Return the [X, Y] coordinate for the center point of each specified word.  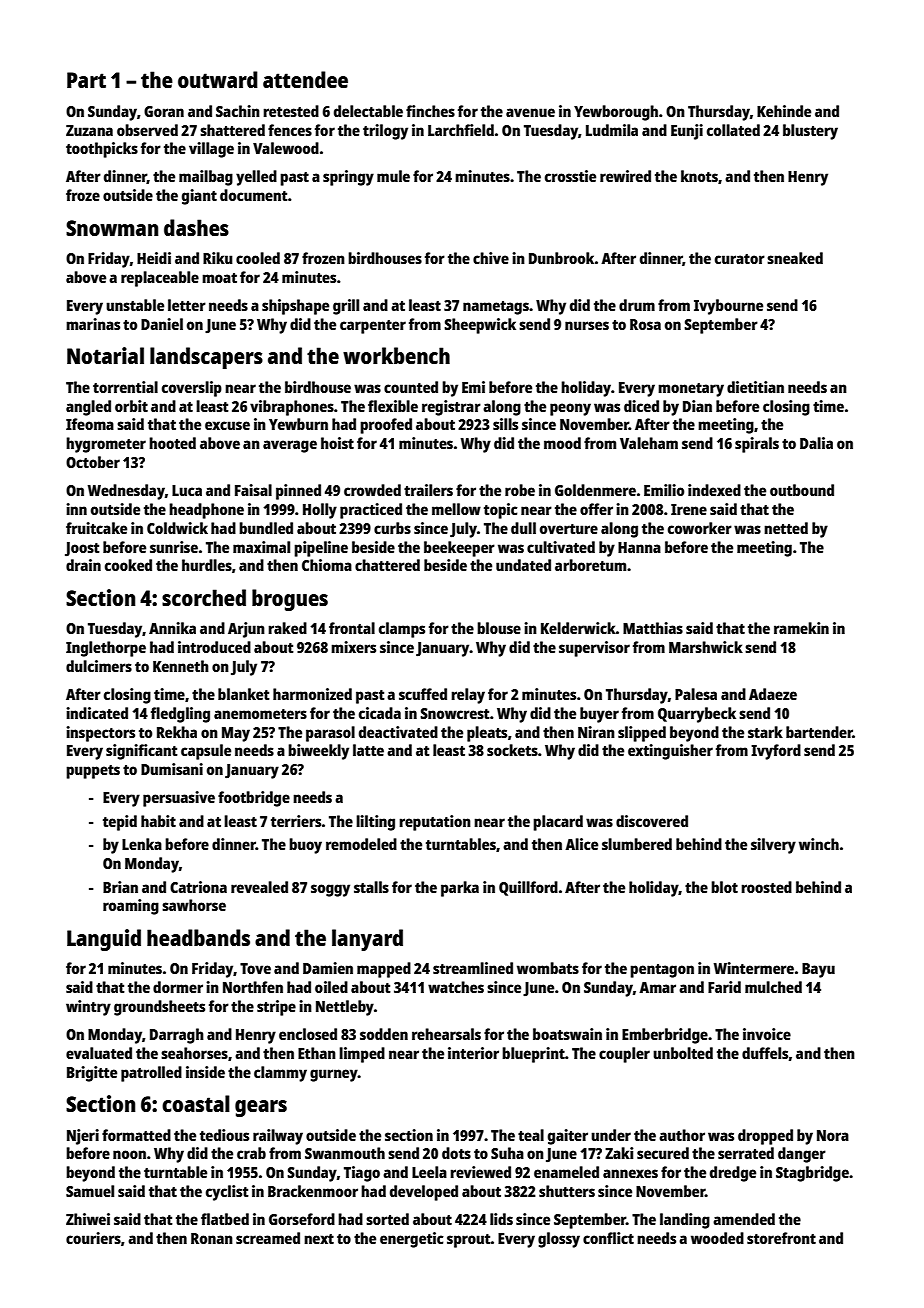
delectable [368, 111]
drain [83, 565]
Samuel [90, 1191]
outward [218, 79]
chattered [387, 565]
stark [765, 732]
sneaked [795, 258]
